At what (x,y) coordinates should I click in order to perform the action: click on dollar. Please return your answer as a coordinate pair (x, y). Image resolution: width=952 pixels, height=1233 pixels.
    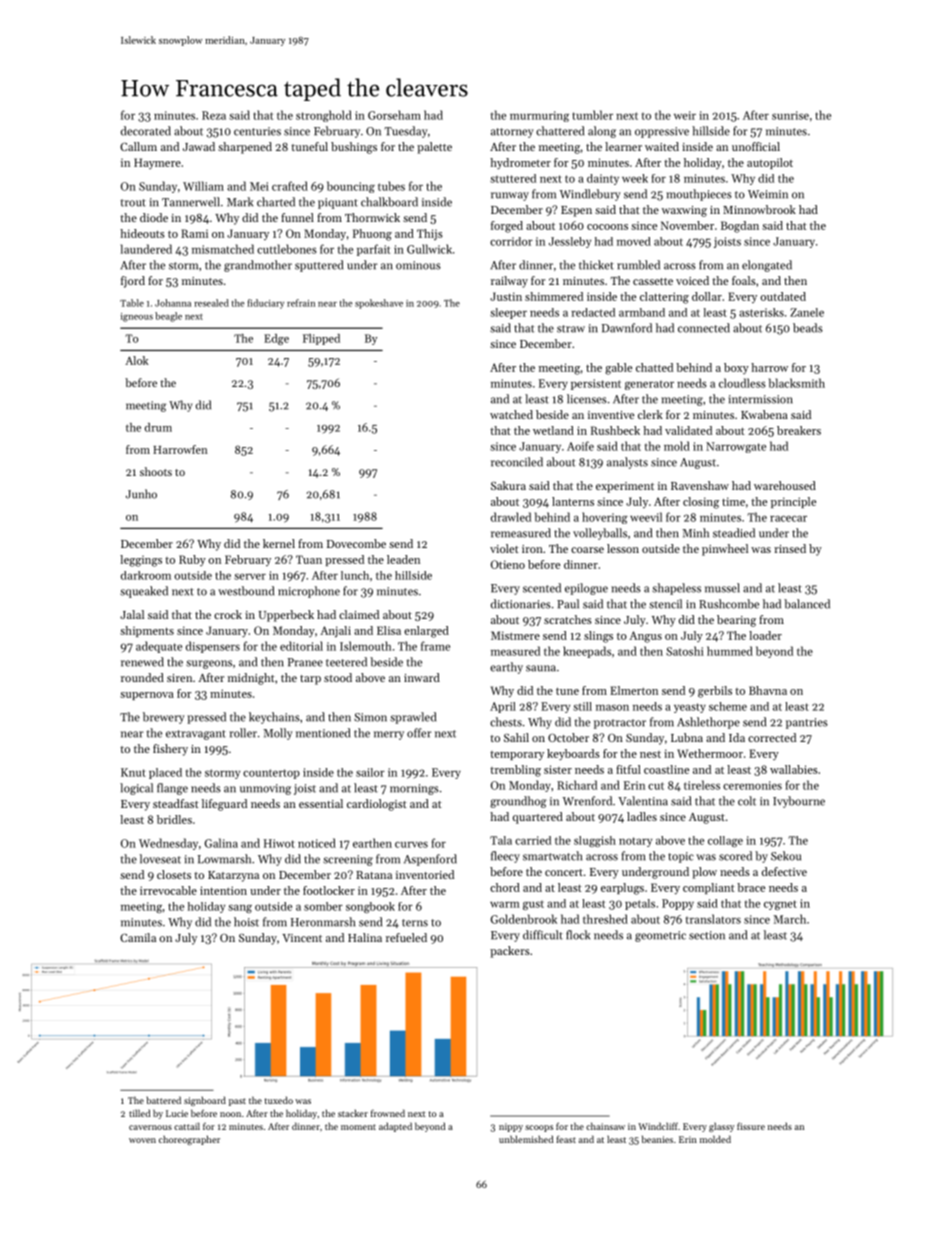
    Looking at the image, I should click on (707, 296).
